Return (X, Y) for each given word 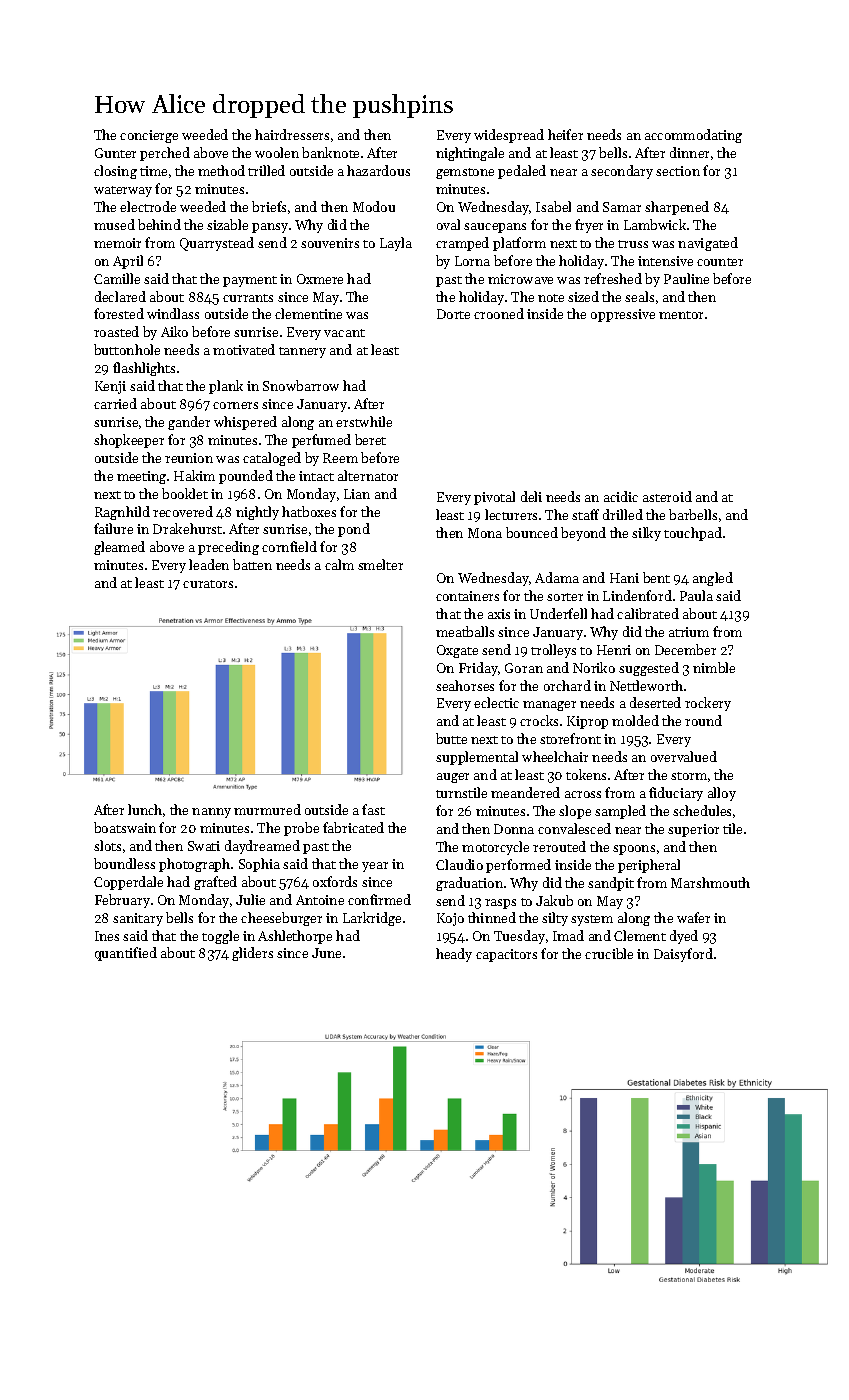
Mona (485, 533)
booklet (185, 493)
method (221, 170)
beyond (583, 534)
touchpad (693, 534)
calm (339, 564)
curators (208, 584)
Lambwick (655, 224)
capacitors (506, 955)
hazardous (378, 170)
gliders (252, 954)
